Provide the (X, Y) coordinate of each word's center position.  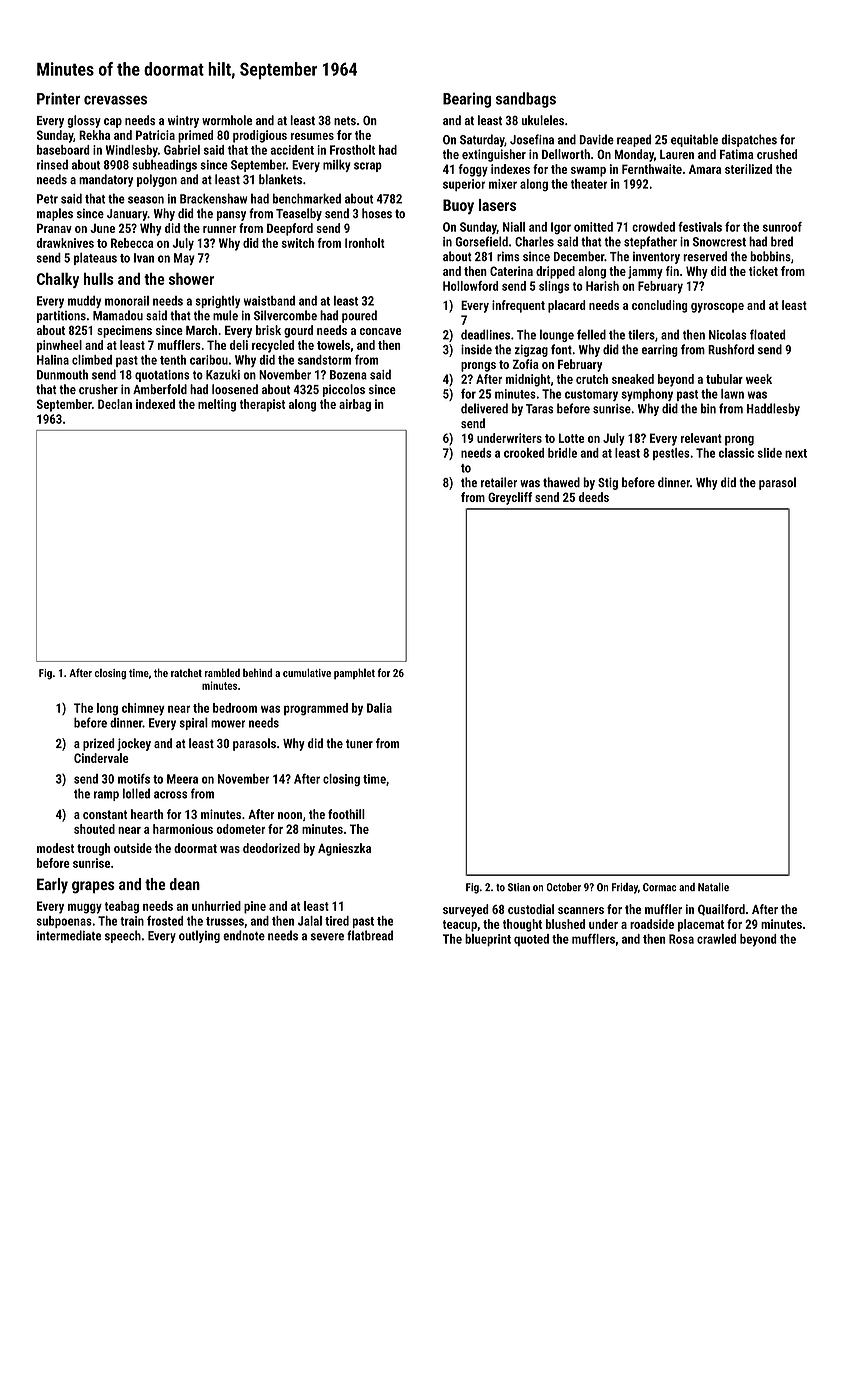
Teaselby (299, 214)
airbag (355, 405)
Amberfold (160, 389)
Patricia (155, 135)
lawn (732, 394)
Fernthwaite (652, 169)
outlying (199, 936)
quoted (531, 940)
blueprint (488, 940)
